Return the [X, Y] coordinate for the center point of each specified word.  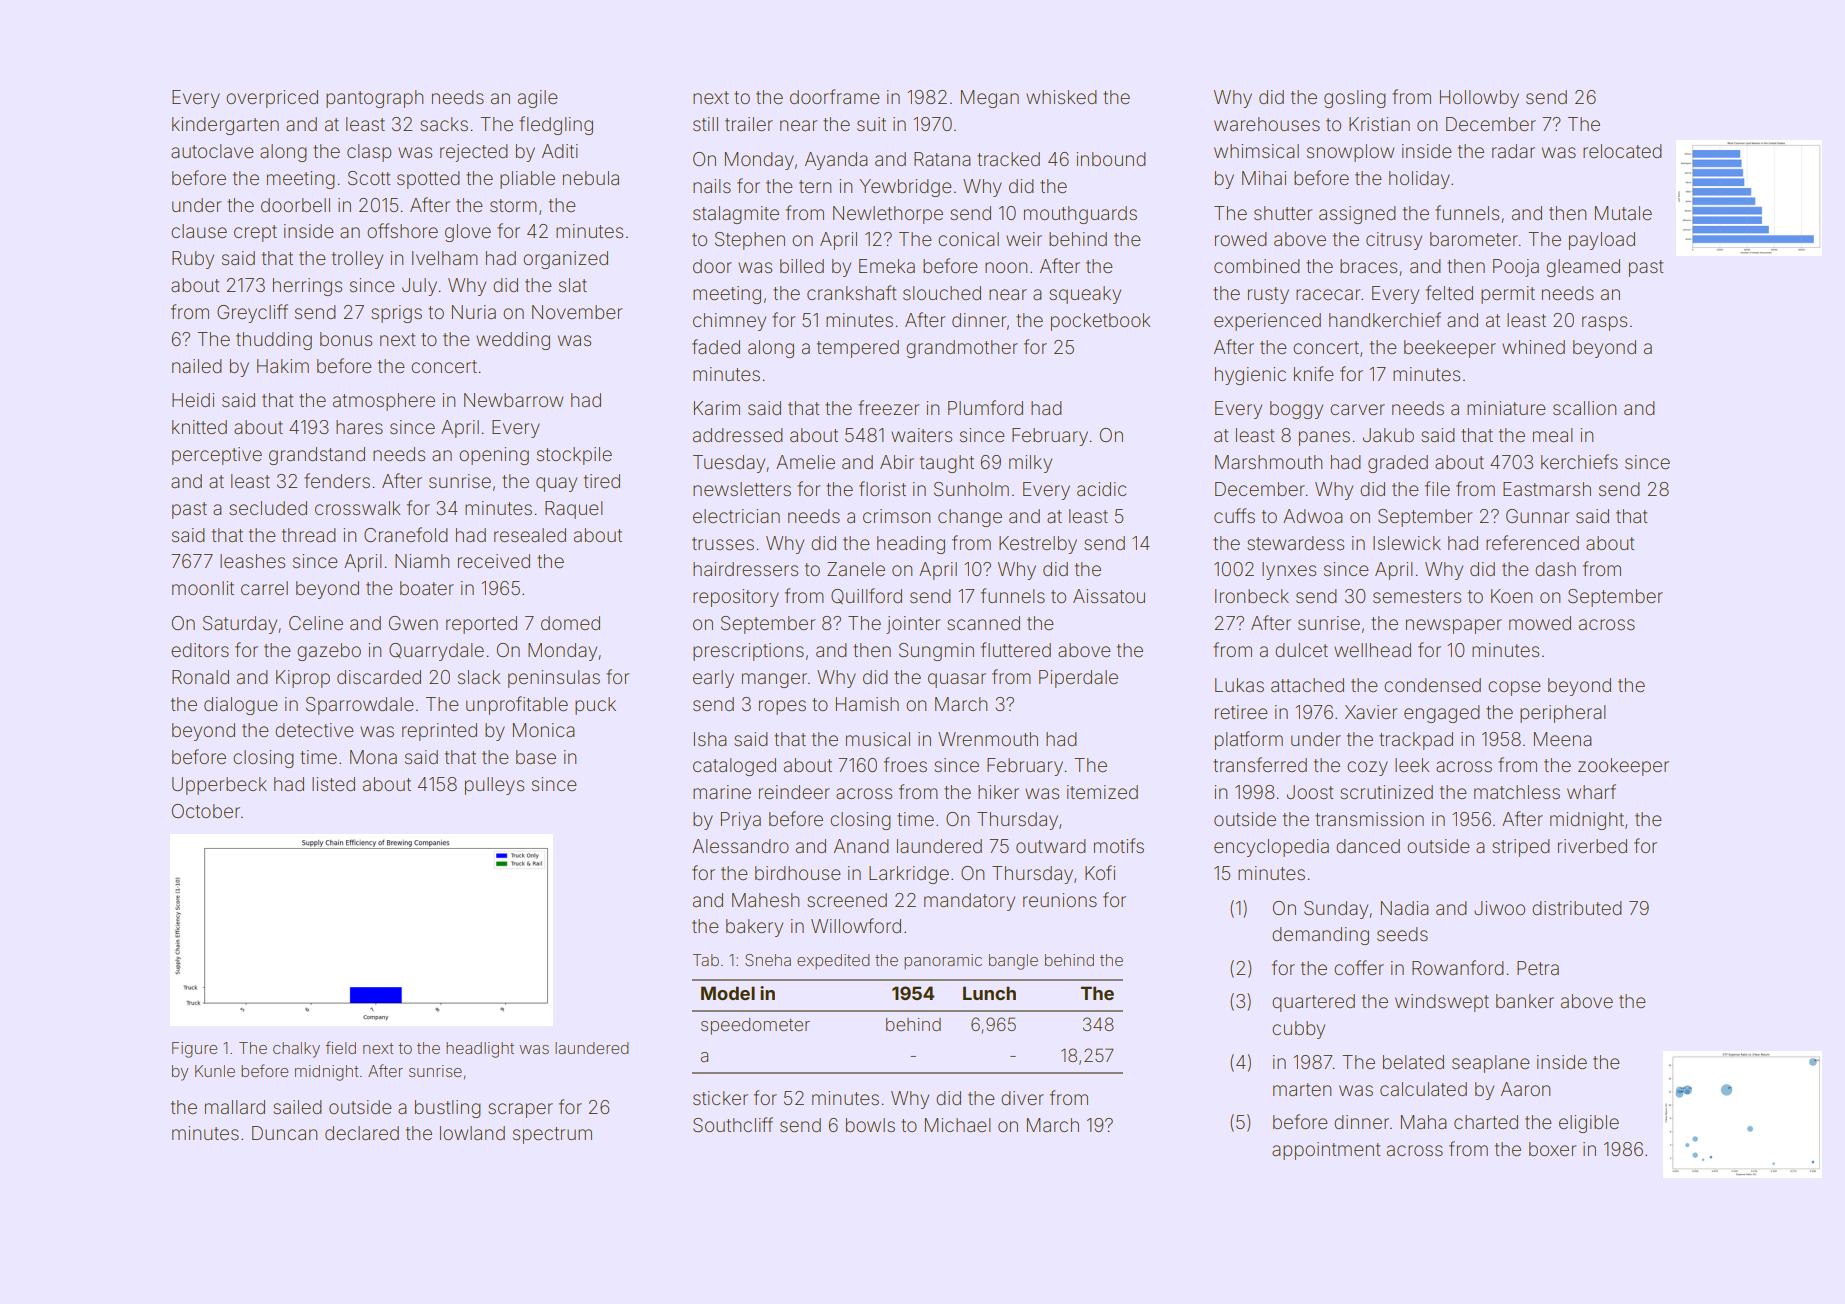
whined [1533, 347]
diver [1022, 1098]
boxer [1552, 1149]
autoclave [212, 151]
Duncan [284, 1133]
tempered [858, 349]
